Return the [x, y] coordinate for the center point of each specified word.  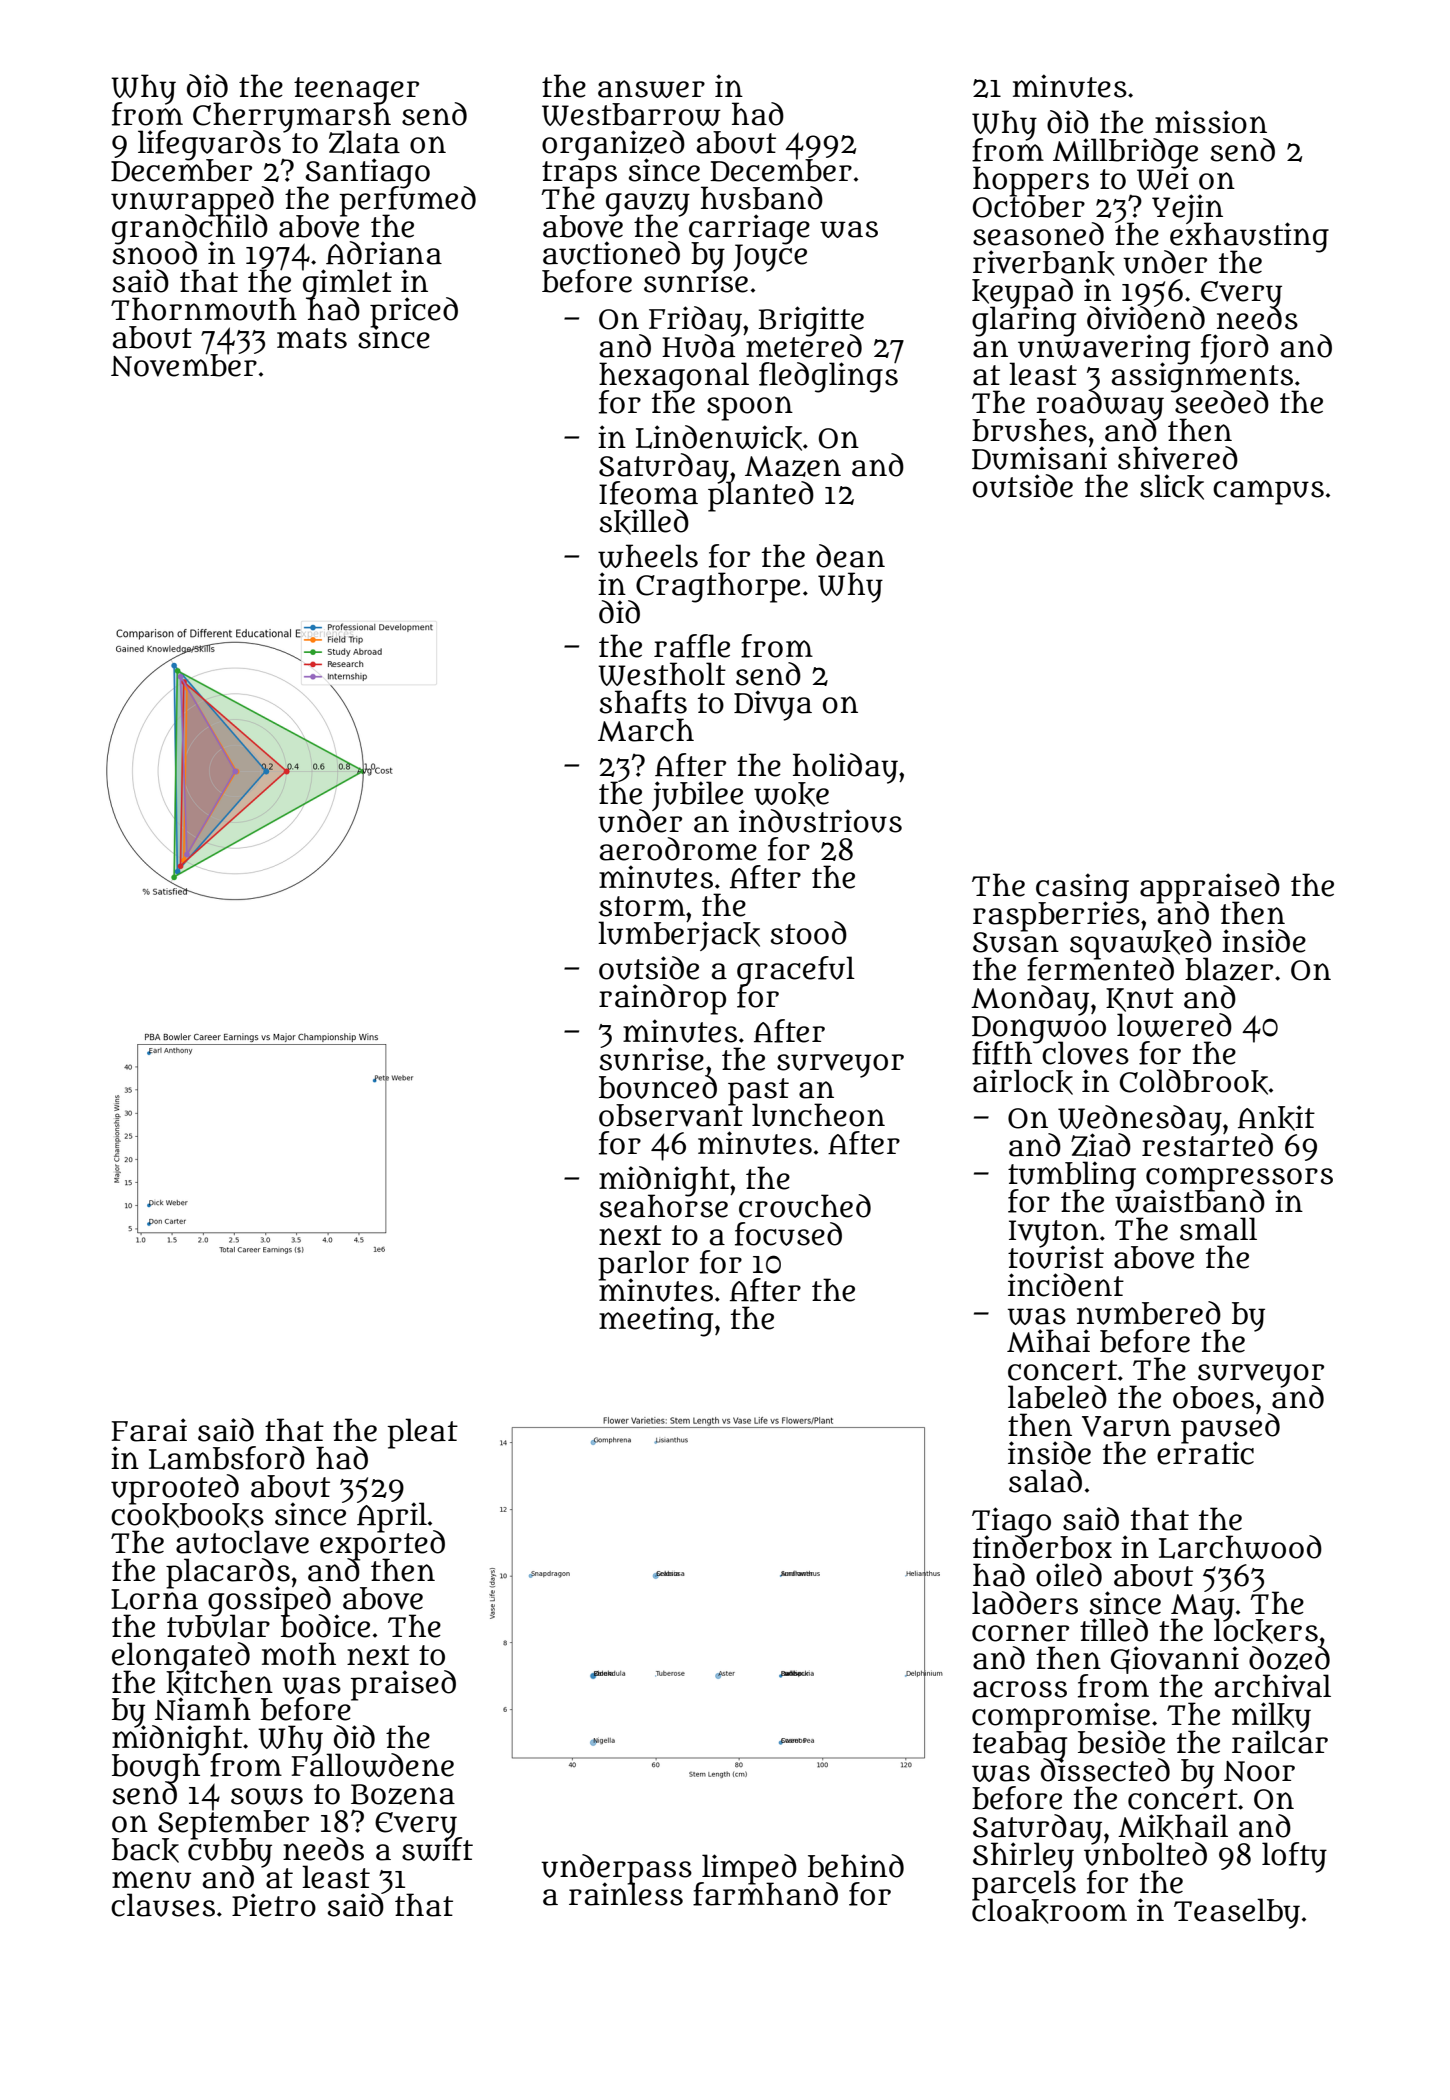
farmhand [765, 1894]
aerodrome [678, 849]
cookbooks [187, 1515]
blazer [1229, 969]
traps [579, 173]
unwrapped [192, 200]
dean [850, 556]
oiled [1069, 1575]
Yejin [1187, 208]
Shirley [1023, 1857]
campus [1268, 492]
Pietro [274, 1905]
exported [382, 1545]
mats [312, 338]
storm [642, 906]
